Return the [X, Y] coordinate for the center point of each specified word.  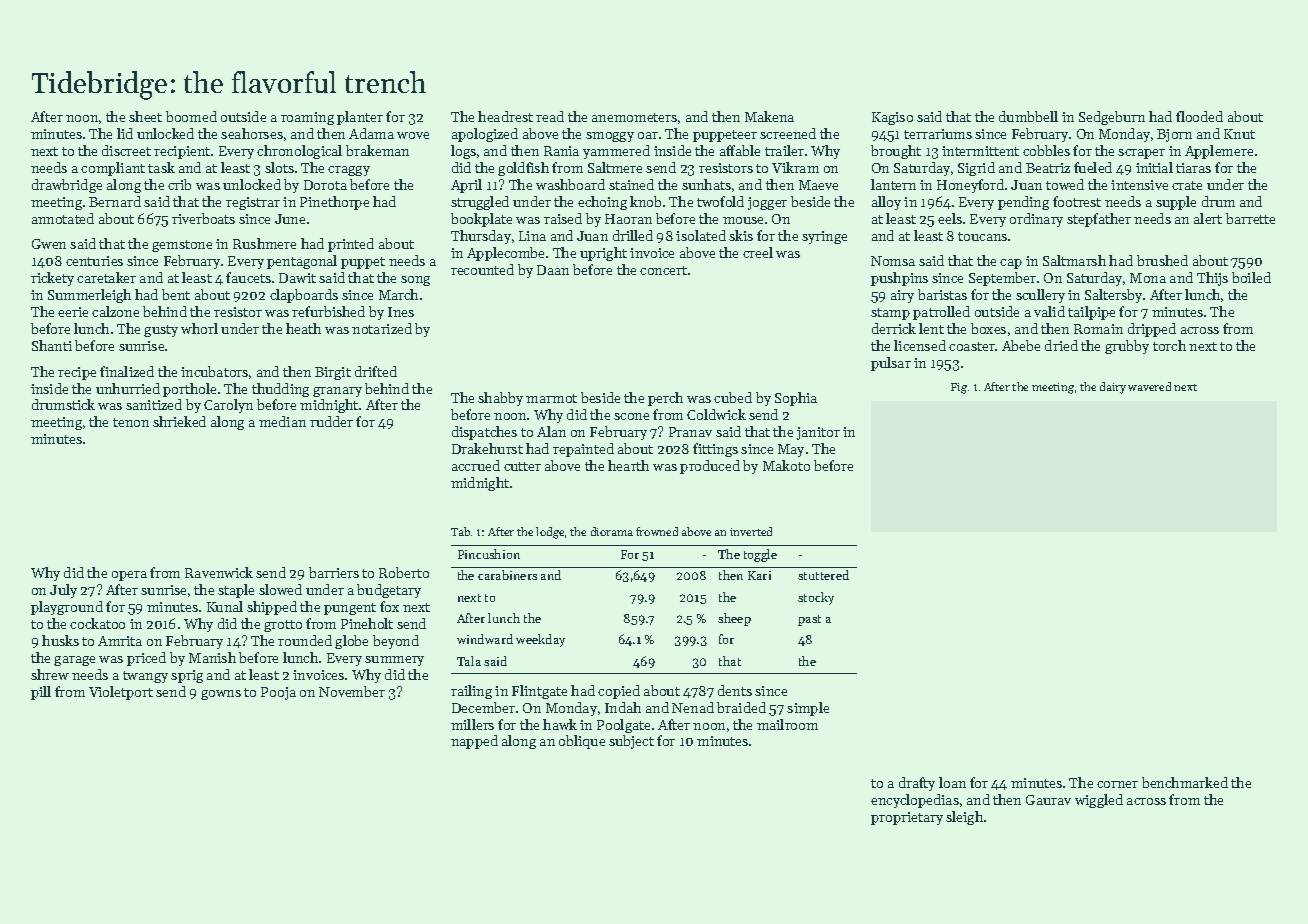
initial [1154, 167]
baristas [942, 294]
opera [129, 576]
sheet [145, 116]
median [282, 421]
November [352, 691]
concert [663, 270]
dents [735, 690]
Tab [460, 531]
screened [788, 133]
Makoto [786, 465]
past [809, 620]
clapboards [304, 296]
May [791, 450]
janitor [818, 433]
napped [474, 742]
